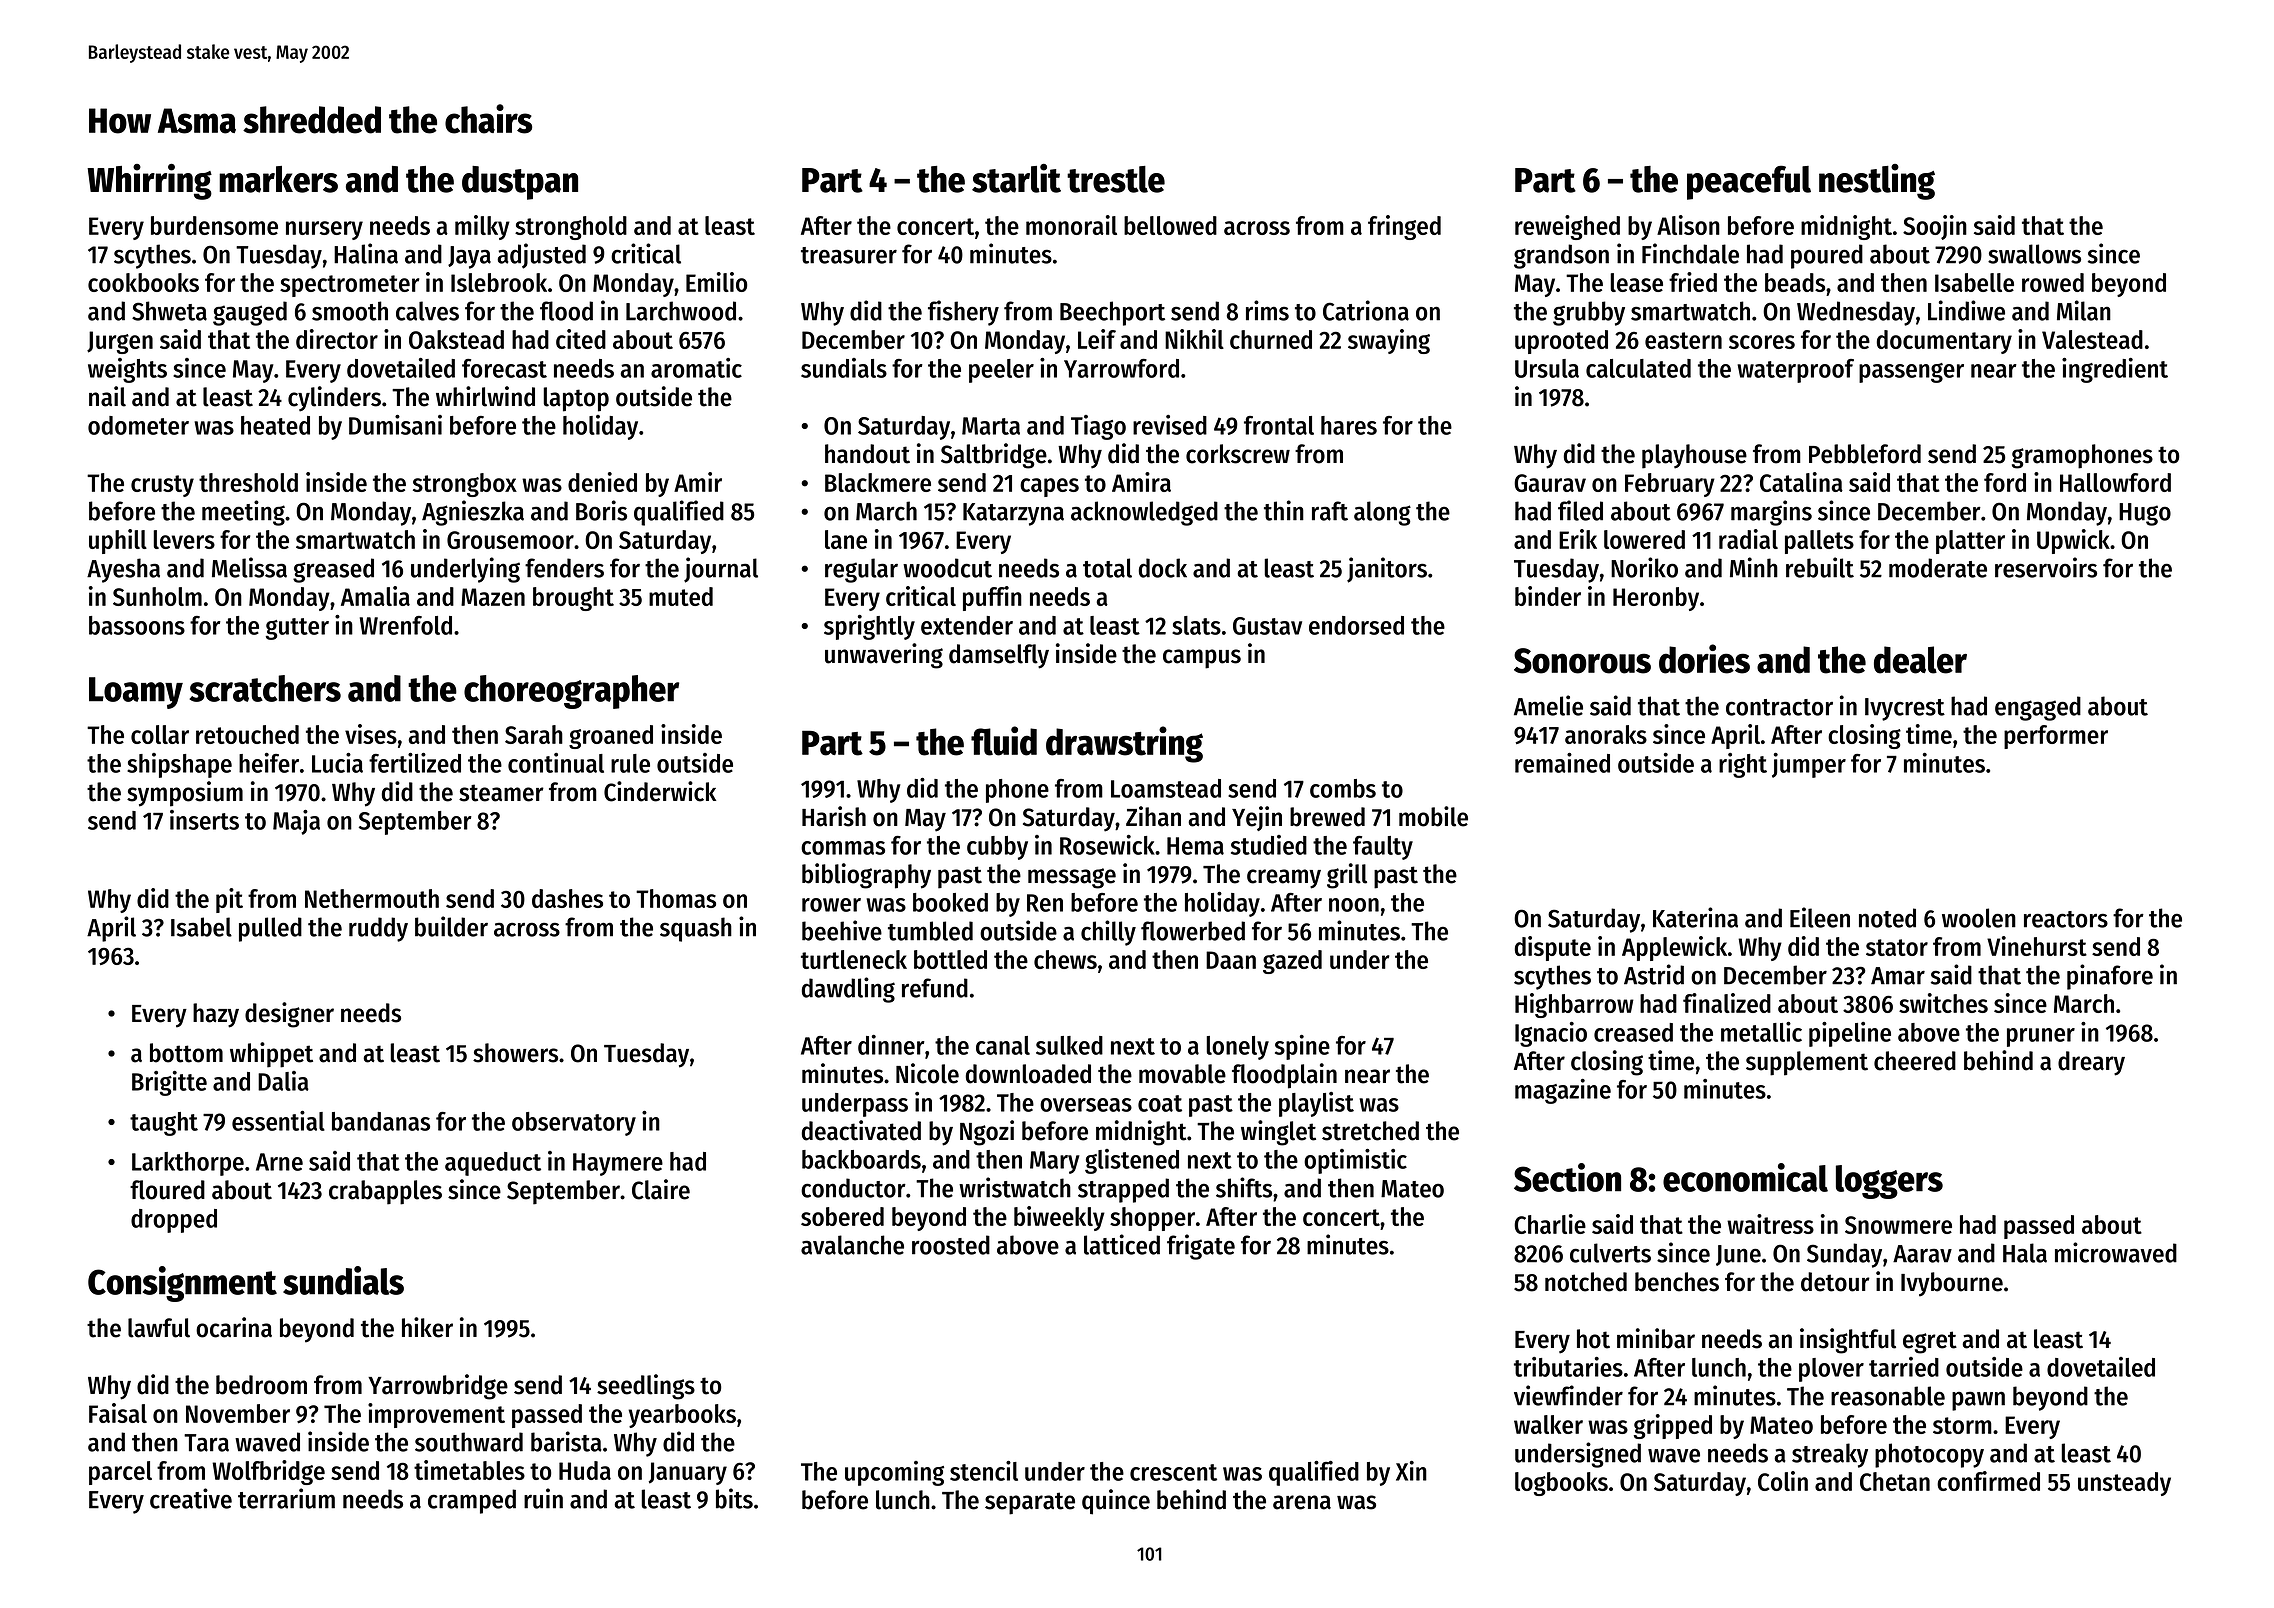 This screenshot has height=1608, width=2274. What do you see at coordinates (438, 1387) in the screenshot?
I see `Yarrowbridge` at bounding box center [438, 1387].
